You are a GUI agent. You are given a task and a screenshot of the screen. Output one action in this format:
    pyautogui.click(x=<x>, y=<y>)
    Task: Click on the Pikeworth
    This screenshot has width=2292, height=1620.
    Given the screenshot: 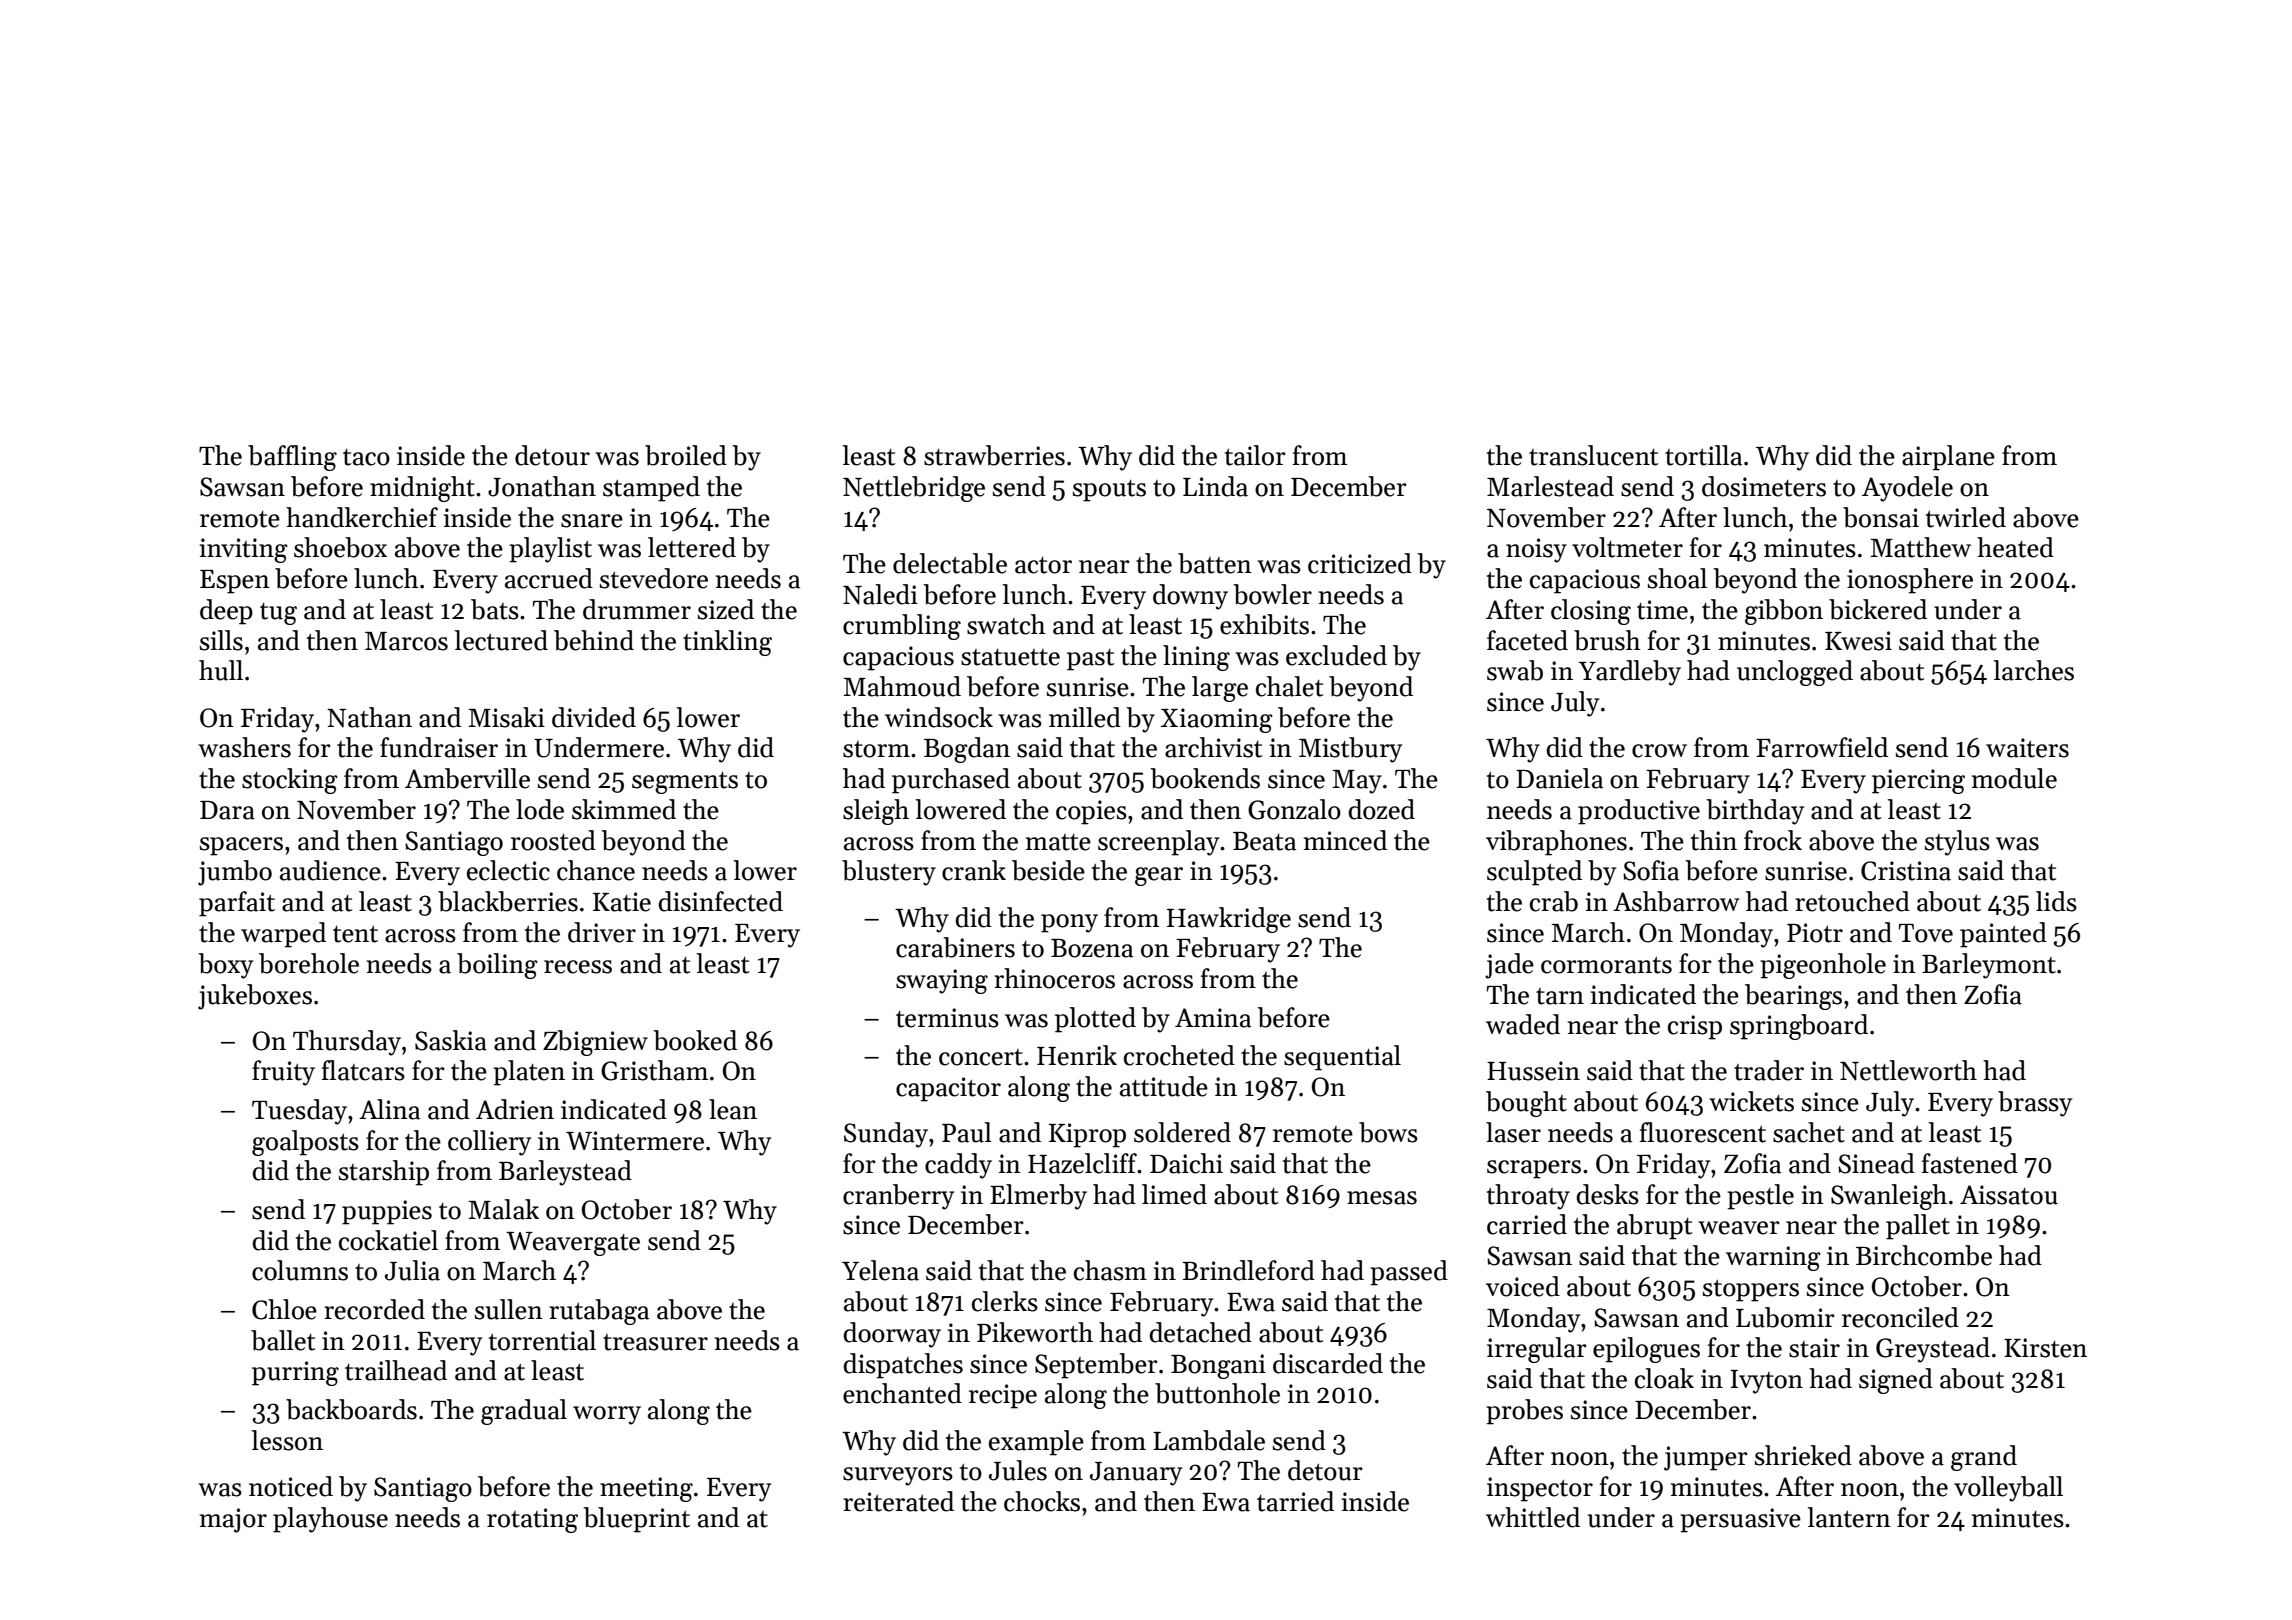 What is the action you would take?
    pyautogui.click(x=1035, y=1332)
